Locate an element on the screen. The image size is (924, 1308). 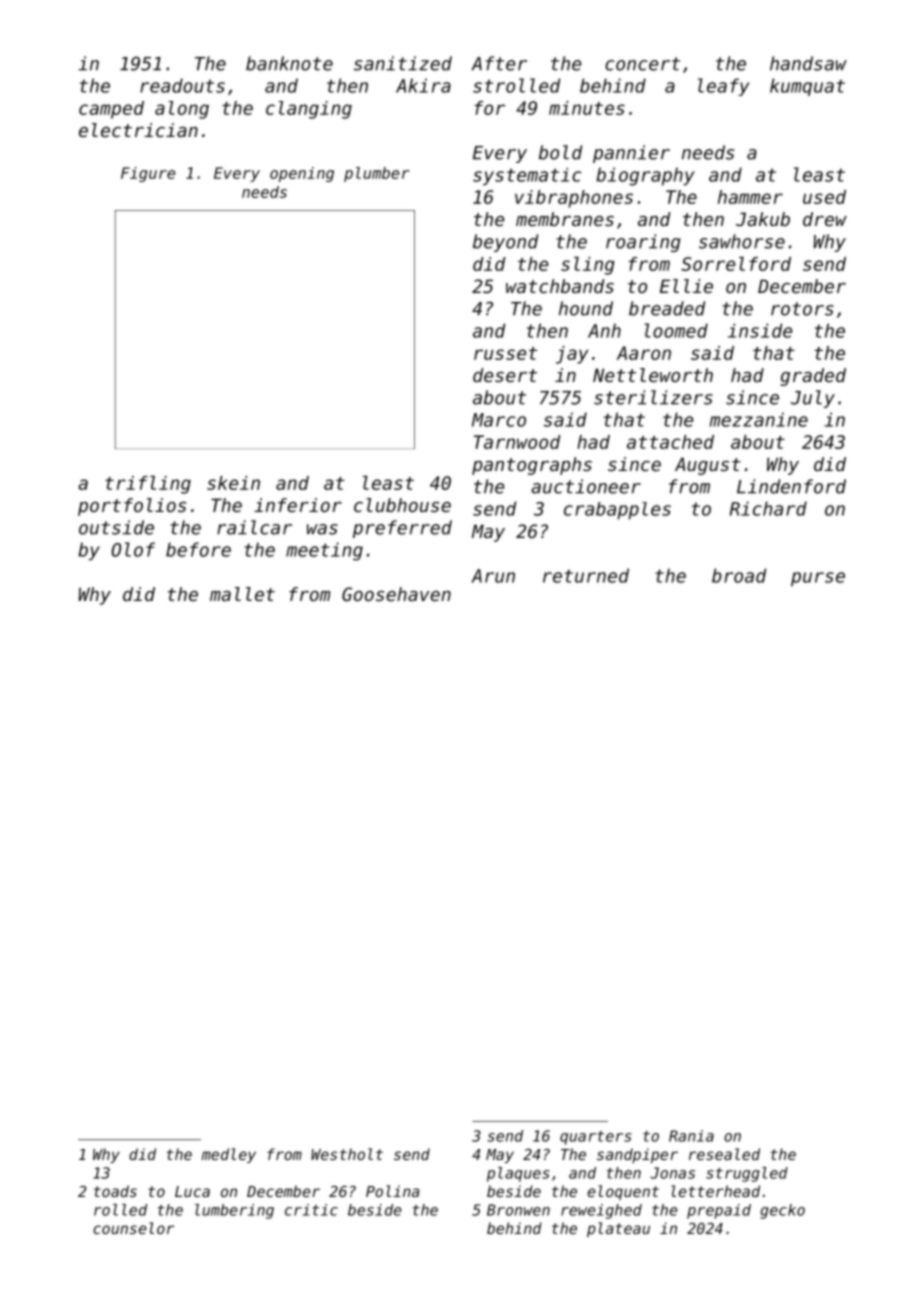
Goosehaven is located at coordinates (396, 594).
